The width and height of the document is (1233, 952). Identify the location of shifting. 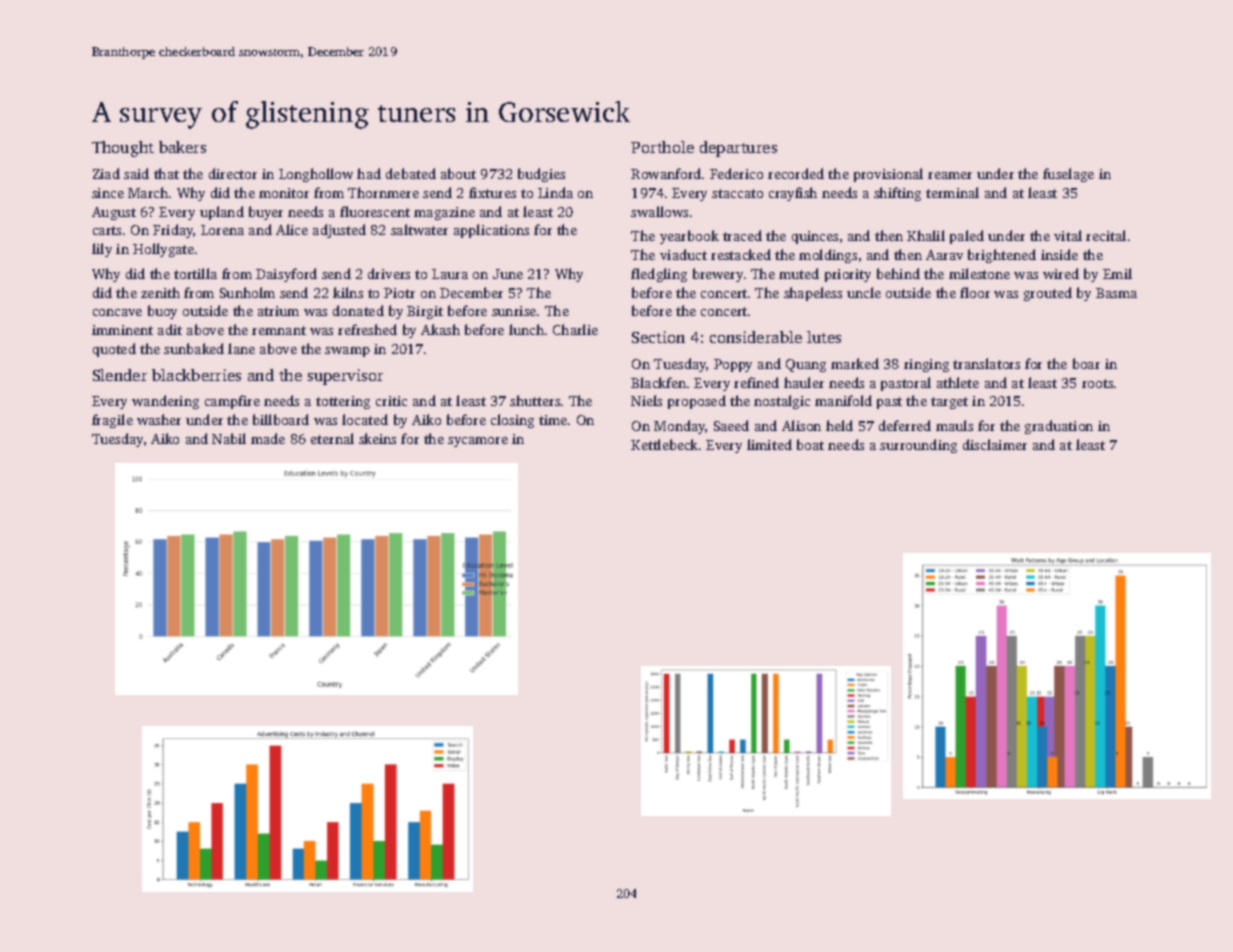
(897, 194).
